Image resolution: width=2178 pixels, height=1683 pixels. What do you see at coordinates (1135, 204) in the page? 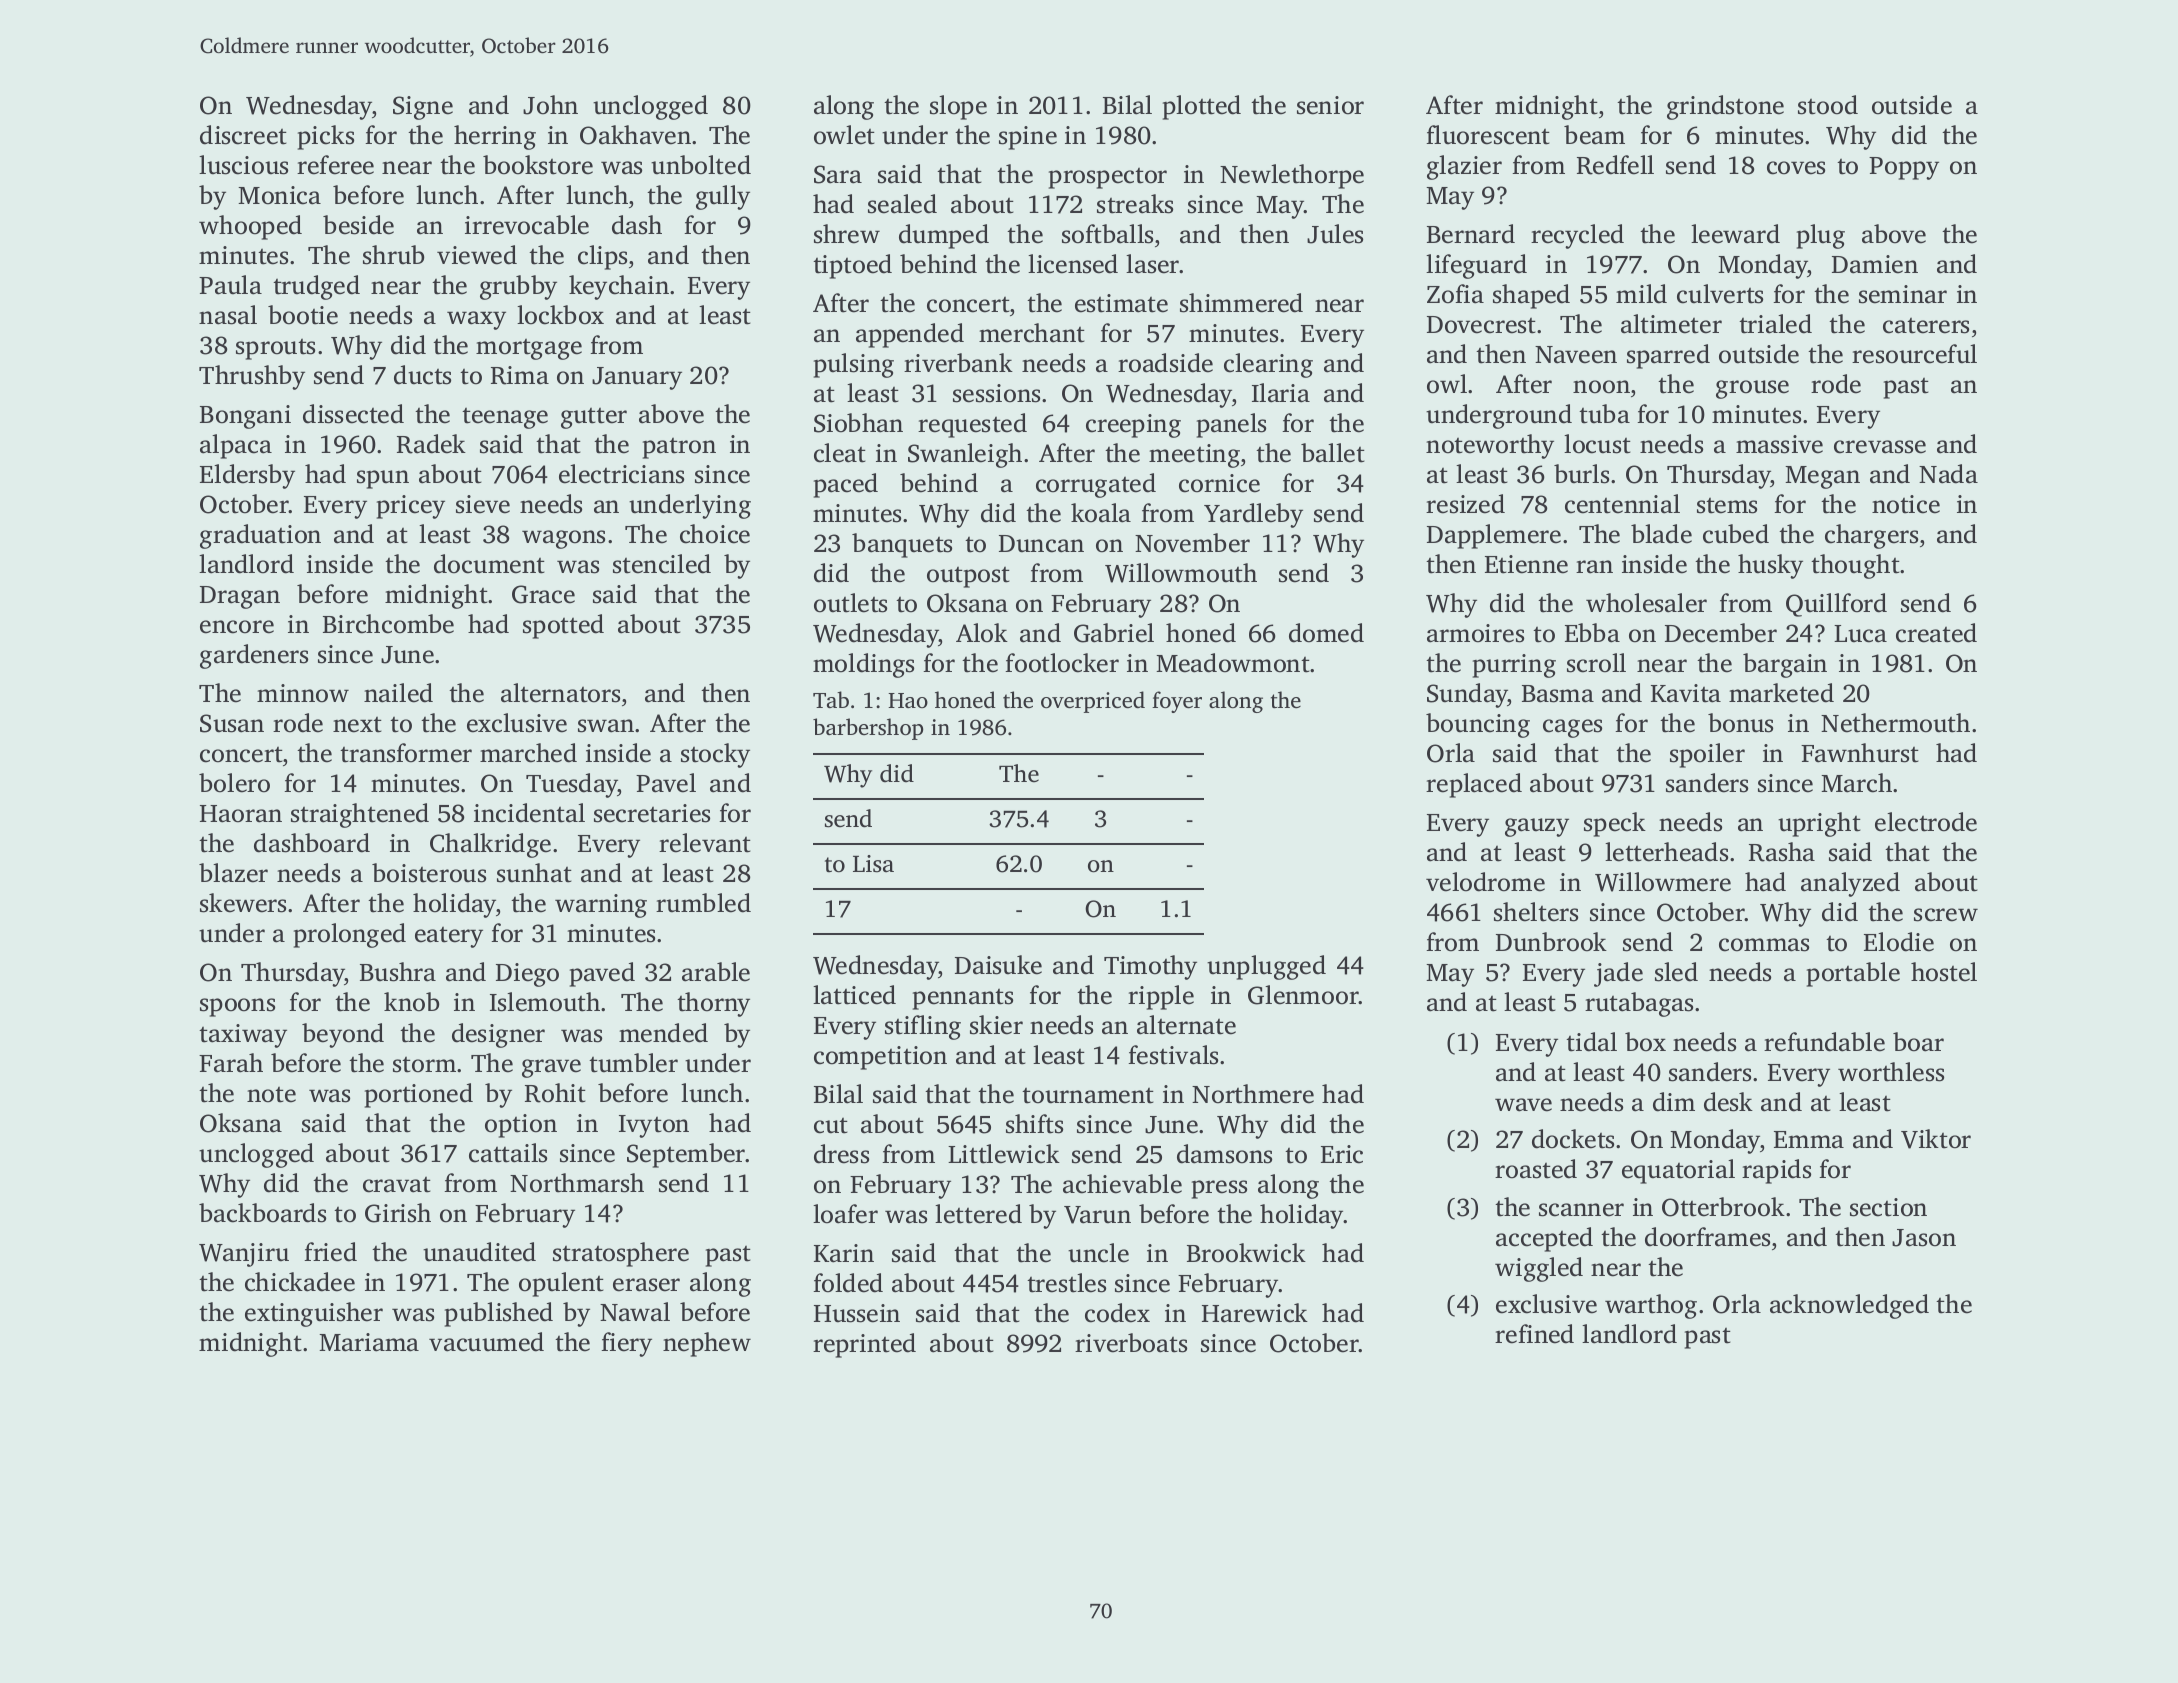
I see `streaks` at bounding box center [1135, 204].
